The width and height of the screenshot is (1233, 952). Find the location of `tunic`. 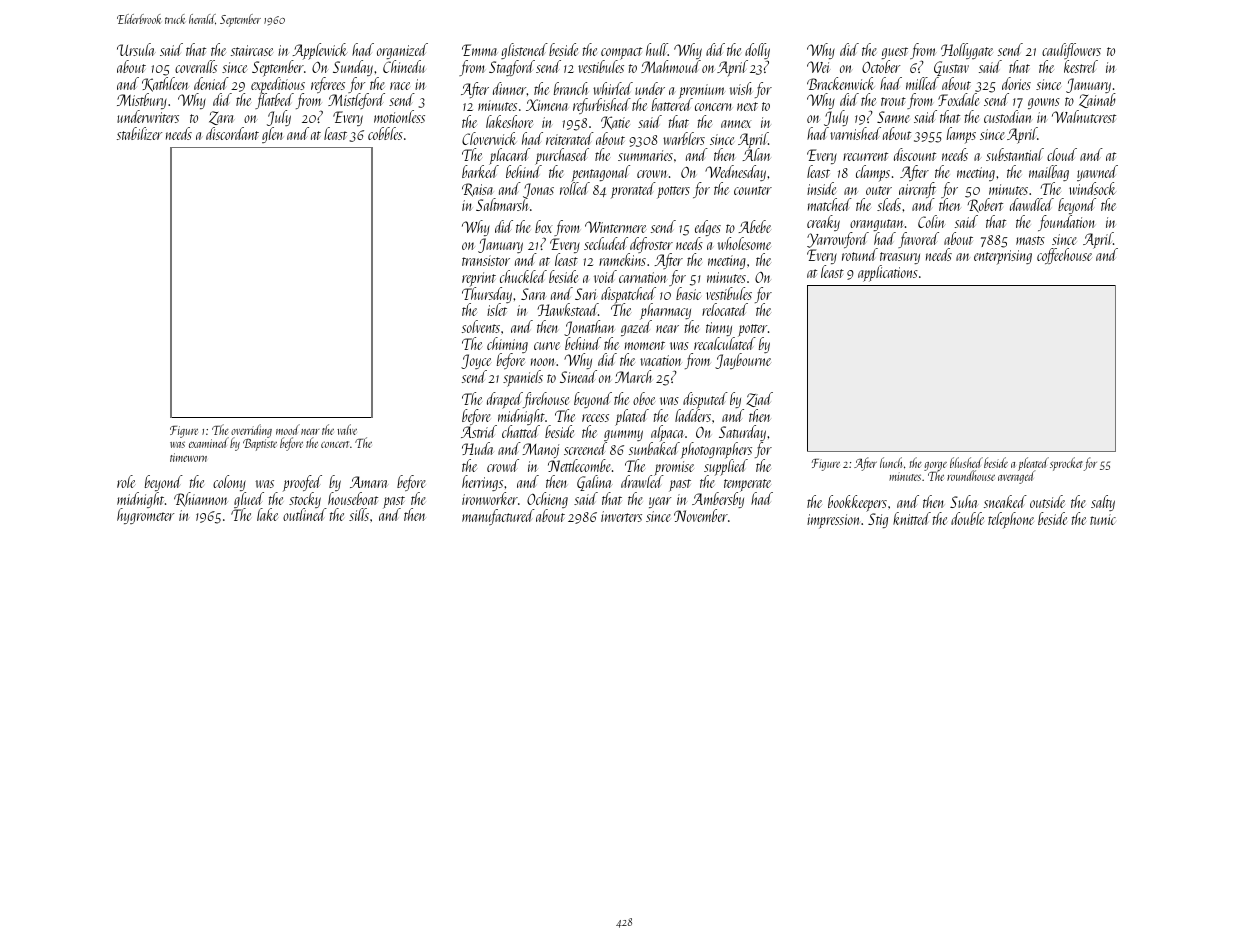

tunic is located at coordinates (1103, 519).
